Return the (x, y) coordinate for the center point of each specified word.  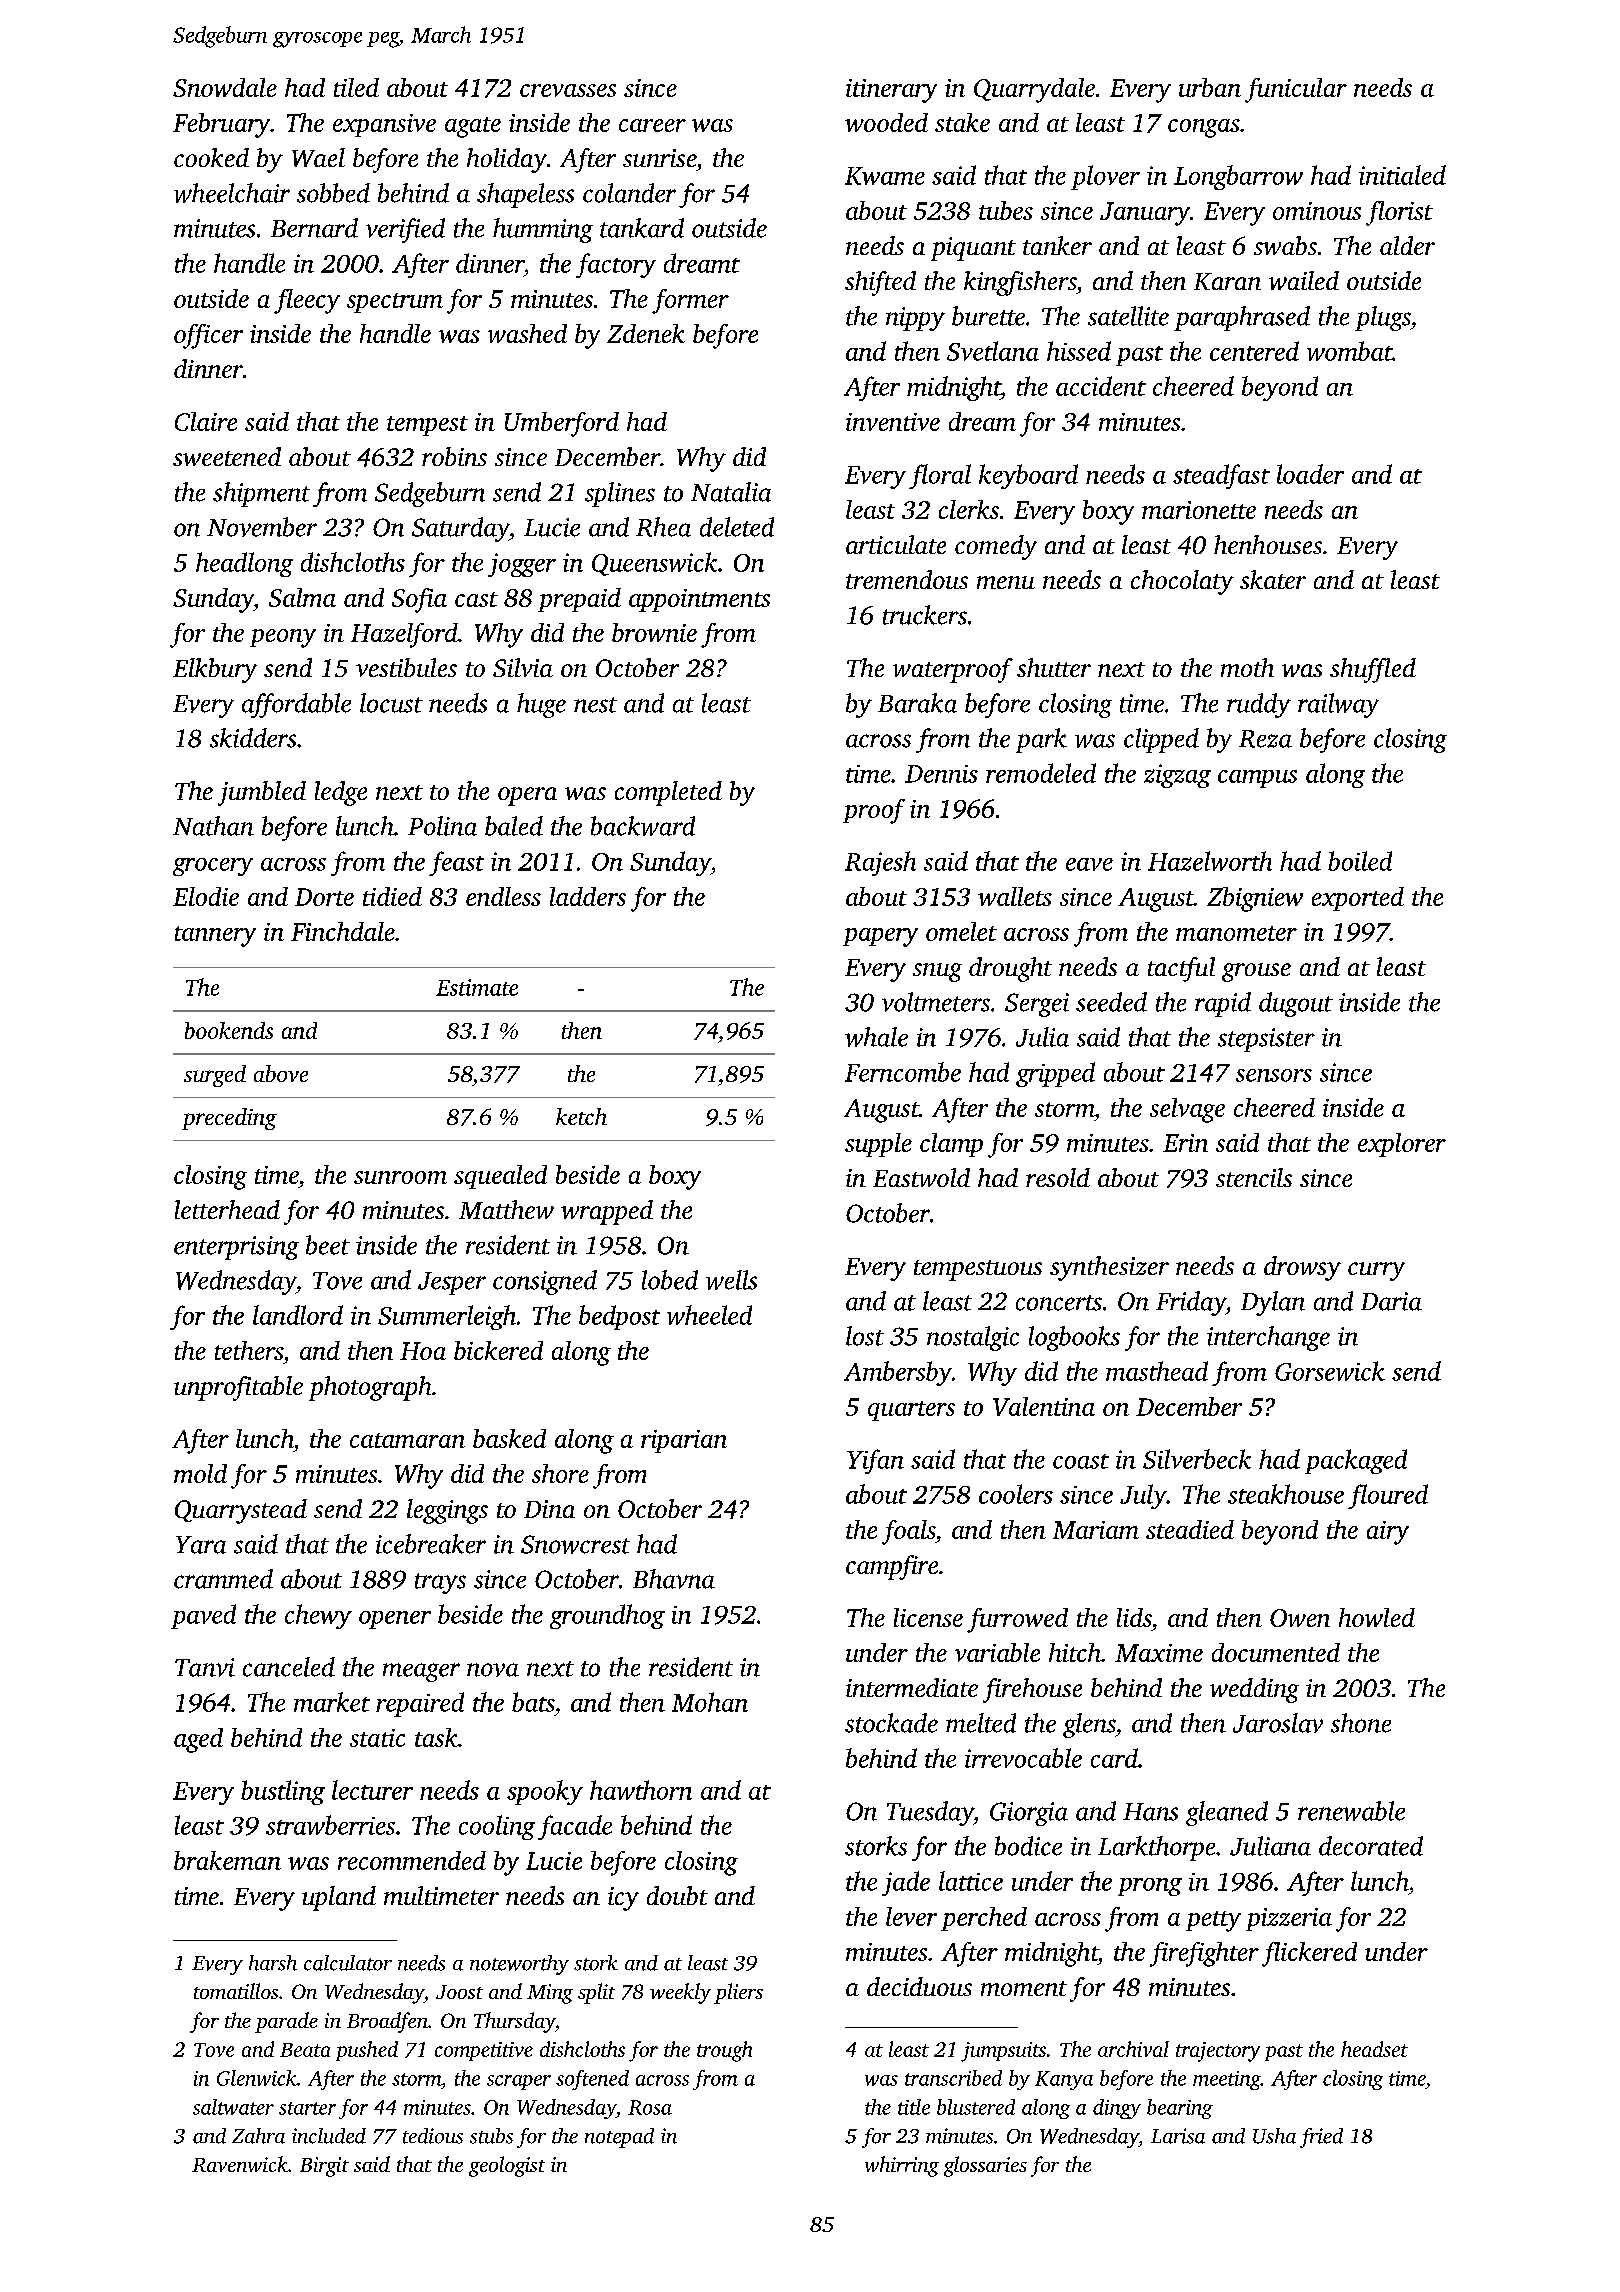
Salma (302, 597)
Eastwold (921, 1177)
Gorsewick (1330, 1371)
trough (724, 2051)
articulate (896, 544)
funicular (1296, 90)
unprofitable (238, 1388)
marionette (1199, 510)
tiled (356, 87)
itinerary (891, 91)
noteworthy (519, 1965)
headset (1374, 2049)
